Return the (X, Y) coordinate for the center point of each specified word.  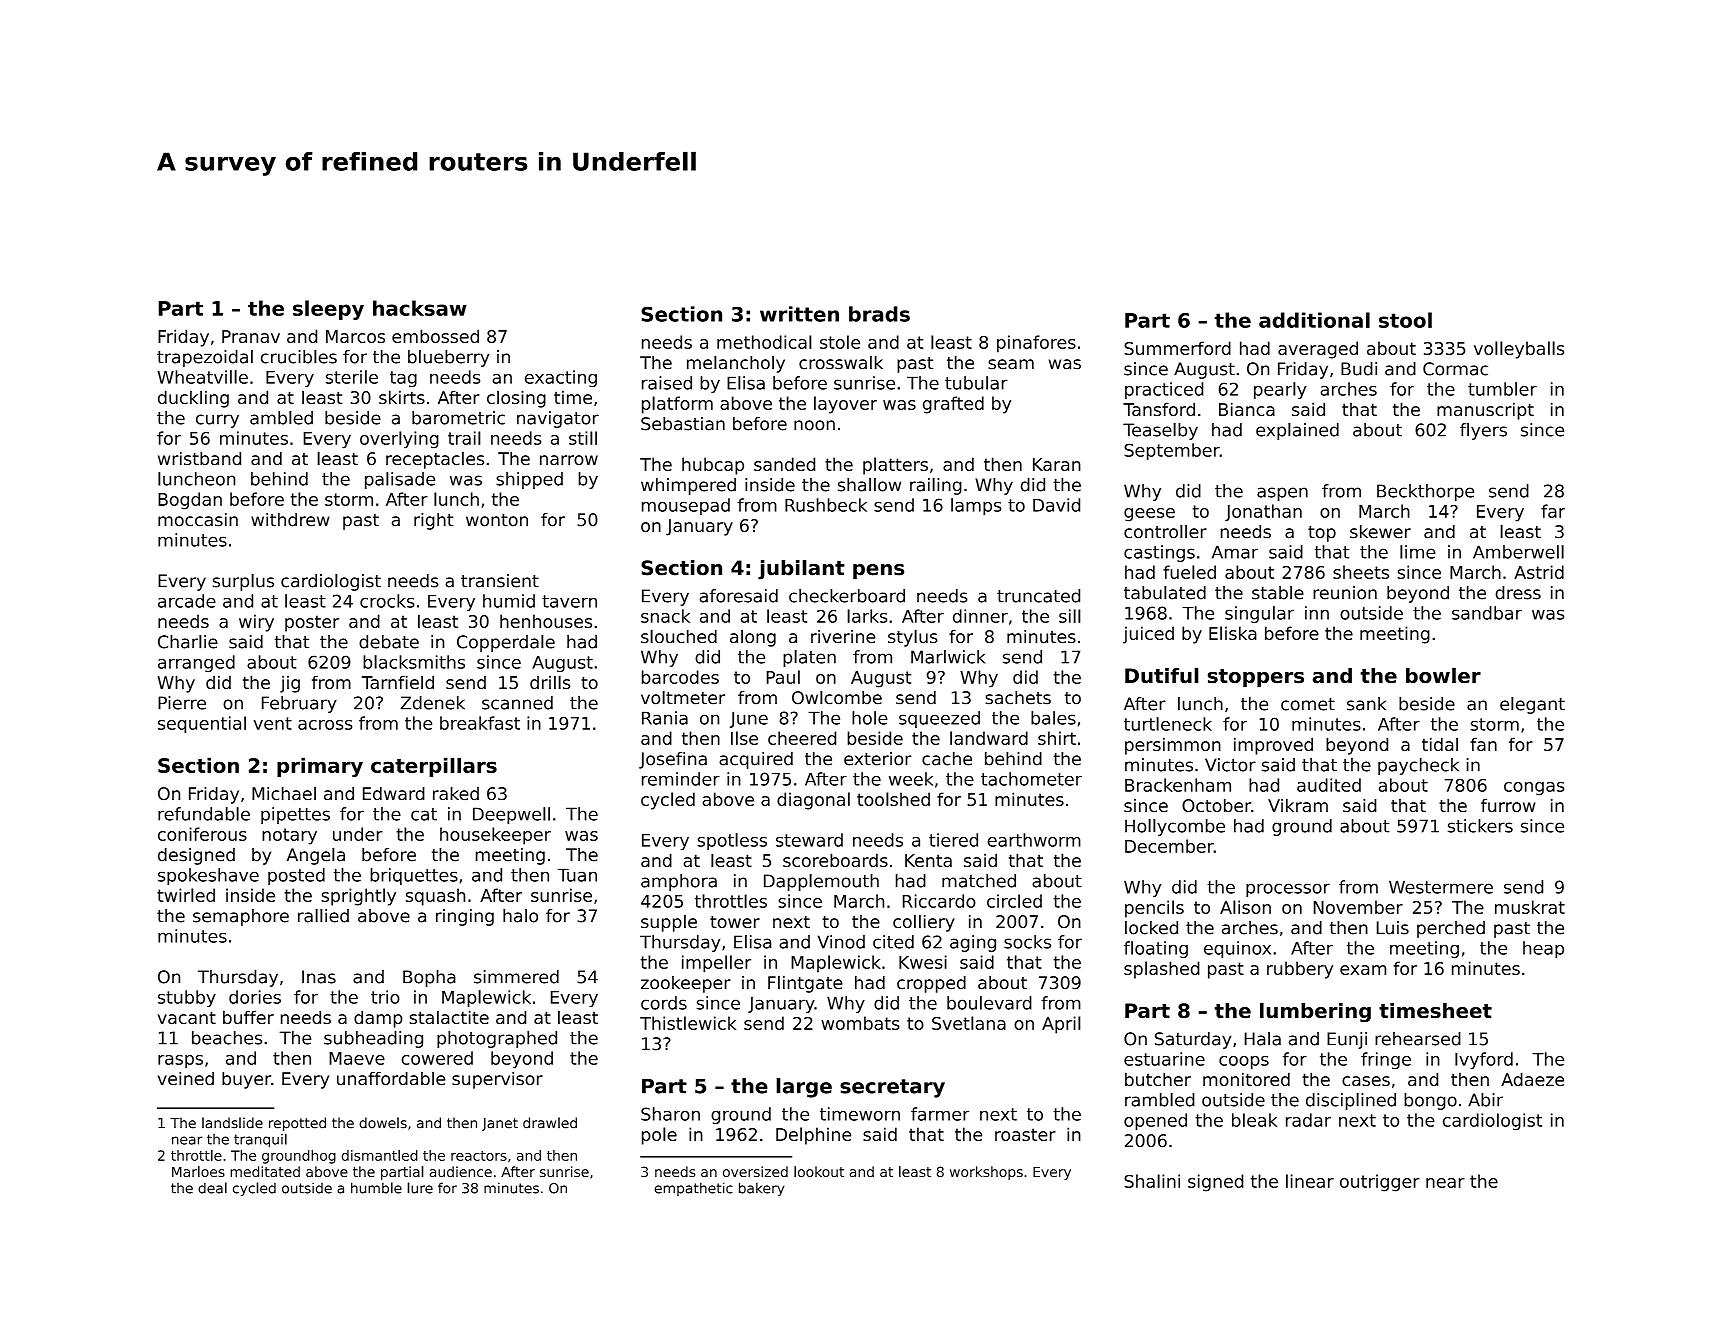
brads (879, 314)
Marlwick (948, 657)
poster (312, 623)
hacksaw (420, 308)
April (1061, 1025)
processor (1288, 890)
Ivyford (1484, 1060)
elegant (1532, 705)
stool (1405, 320)
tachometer (1031, 779)
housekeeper (495, 836)
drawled (550, 1123)
